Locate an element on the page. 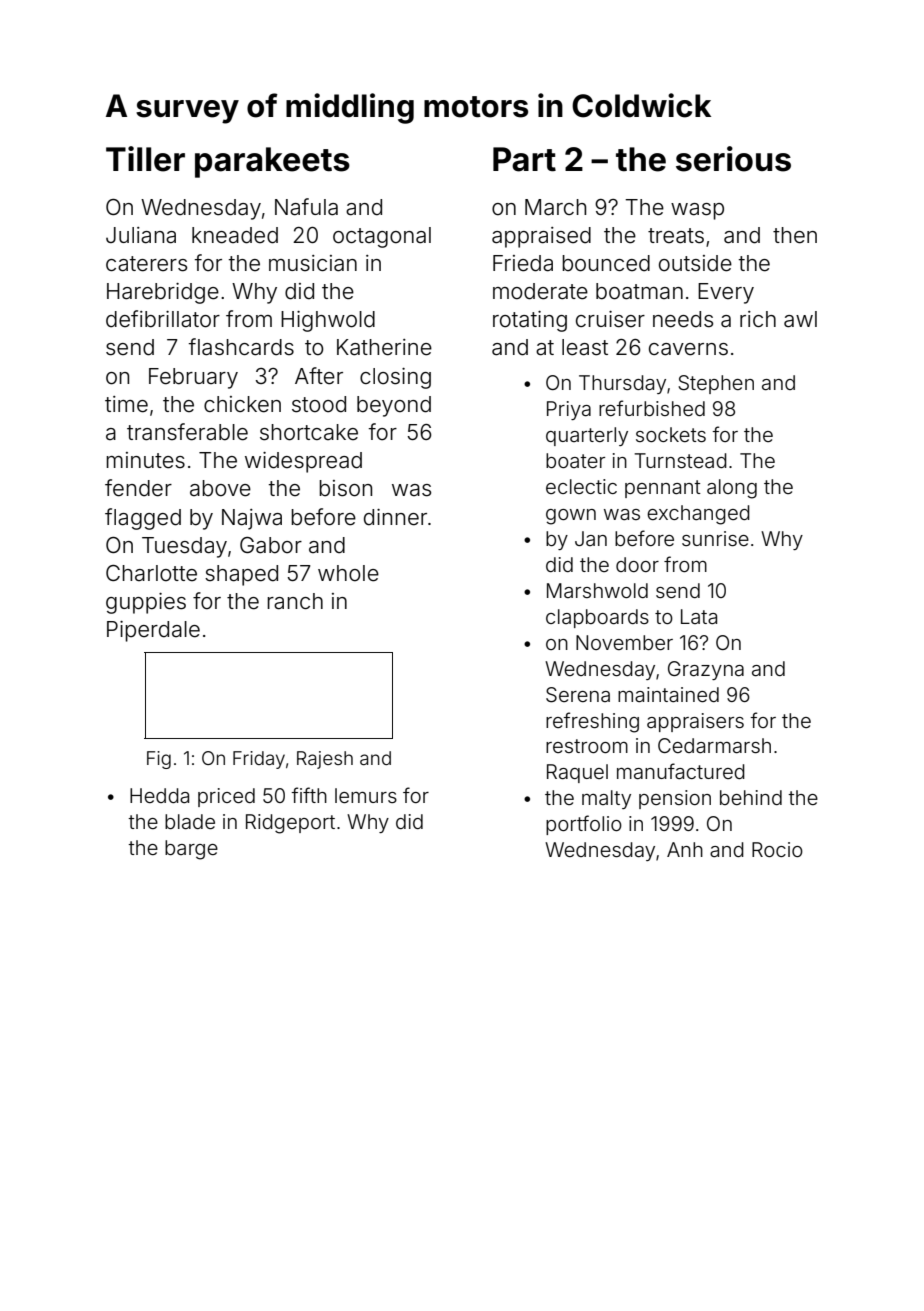 This image has height=1311, width=924. Grazyna is located at coordinates (706, 670).
